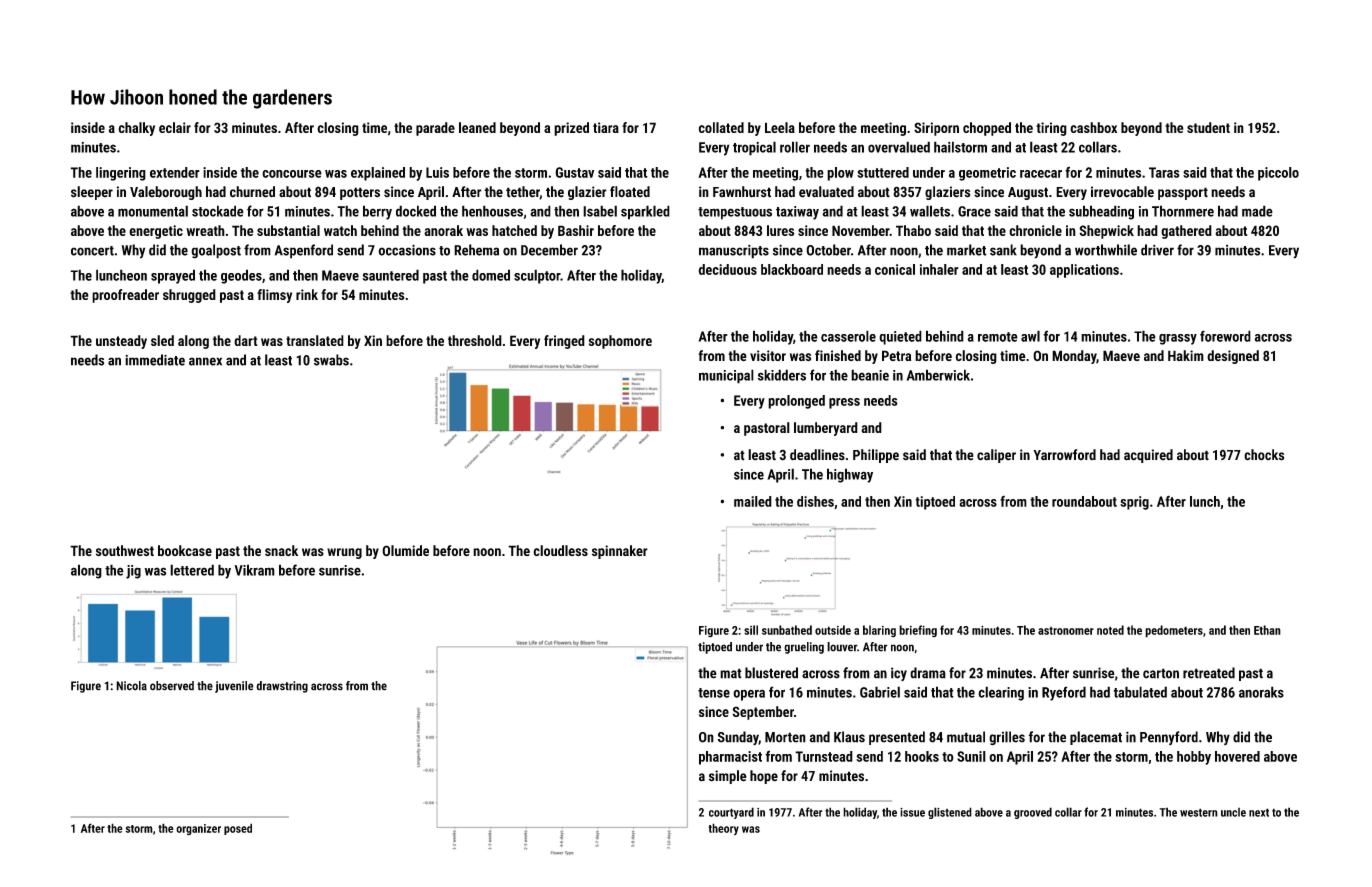 Image resolution: width=1372 pixels, height=887 pixels. Describe the element at coordinates (1148, 456) in the screenshot. I see `acquired` at that location.
